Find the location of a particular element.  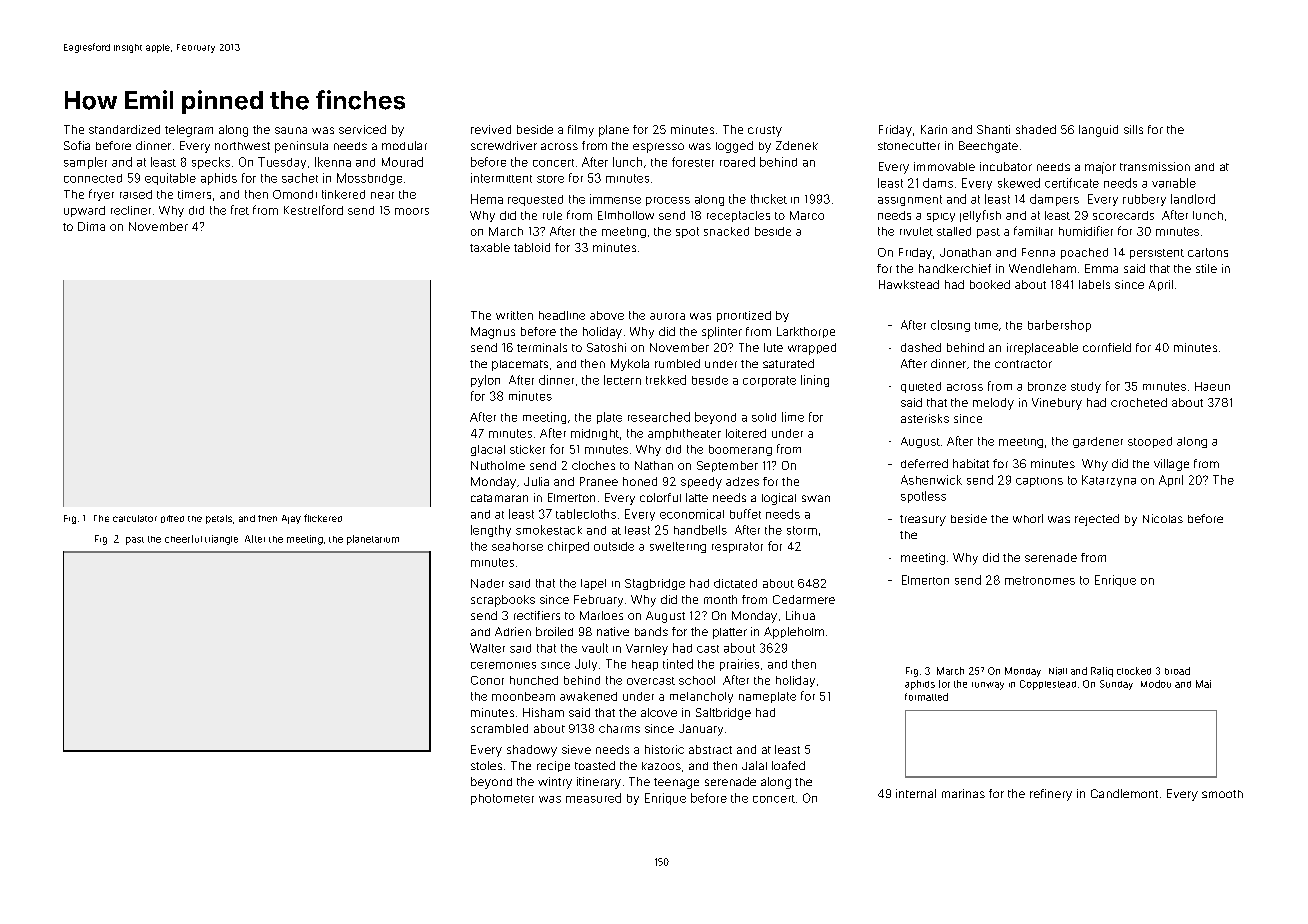

revived is located at coordinates (491, 129).
